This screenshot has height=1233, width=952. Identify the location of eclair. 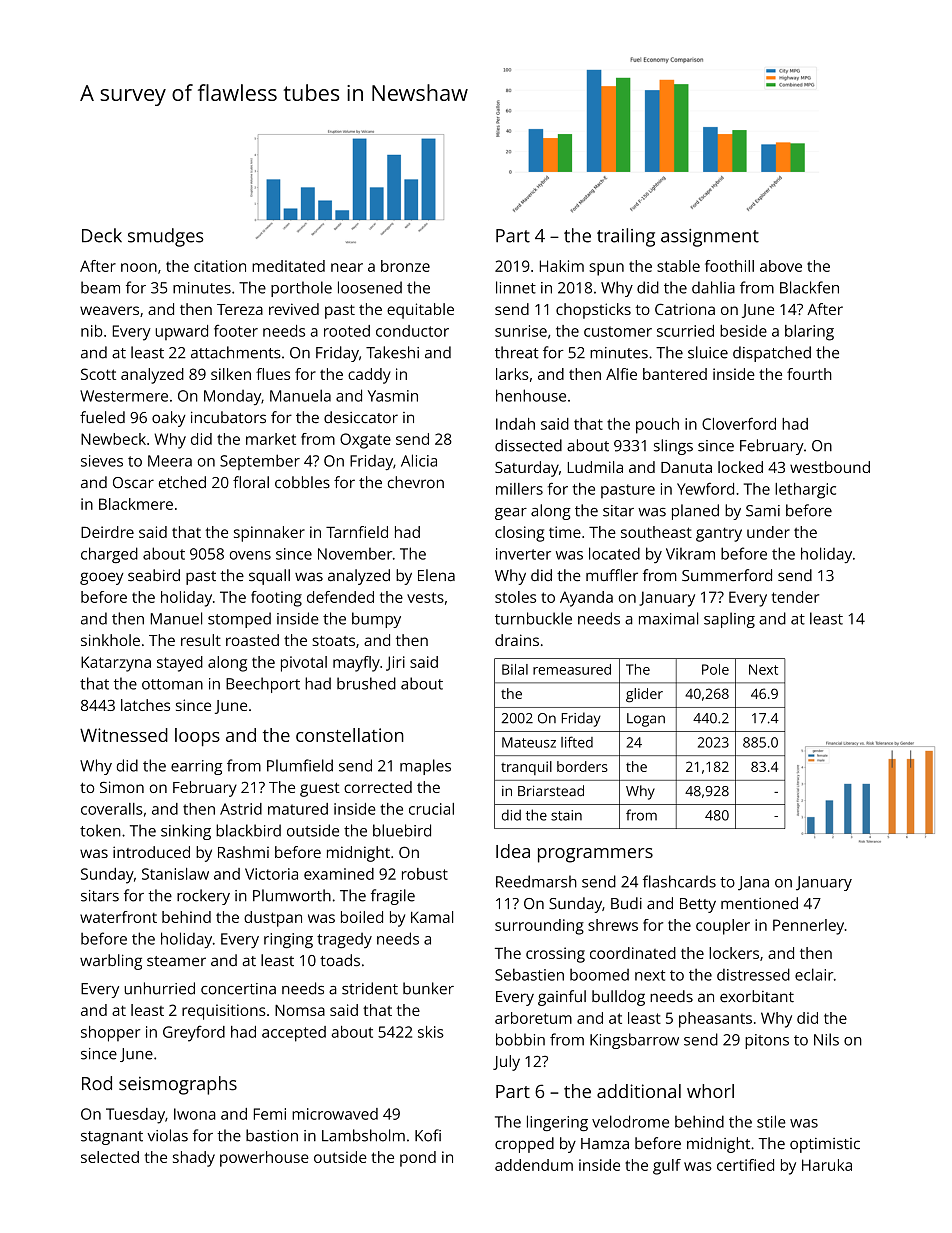
(814, 974).
